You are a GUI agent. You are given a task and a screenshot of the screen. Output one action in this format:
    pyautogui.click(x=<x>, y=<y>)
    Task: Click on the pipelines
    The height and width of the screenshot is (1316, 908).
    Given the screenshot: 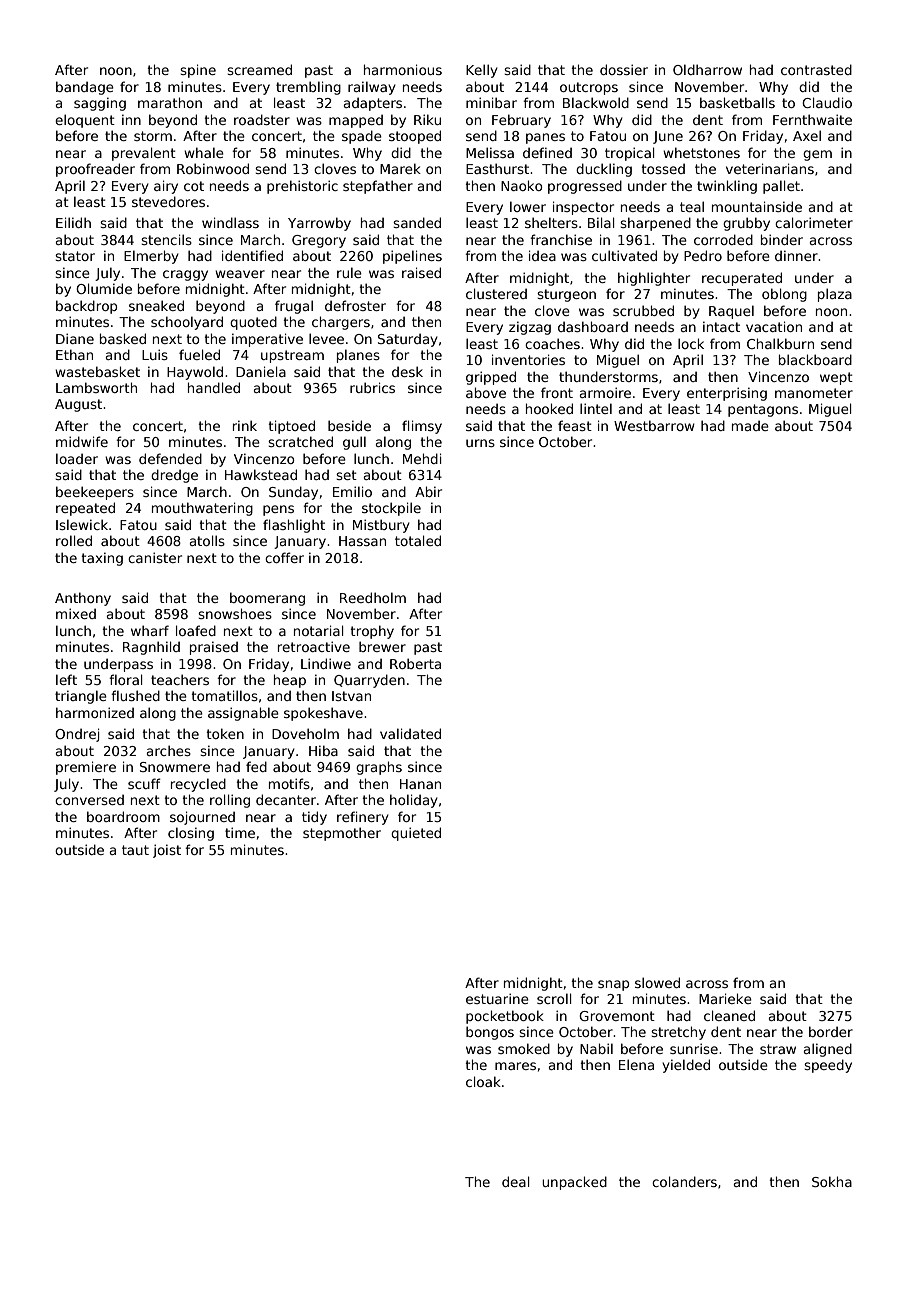 What is the action you would take?
    pyautogui.click(x=412, y=257)
